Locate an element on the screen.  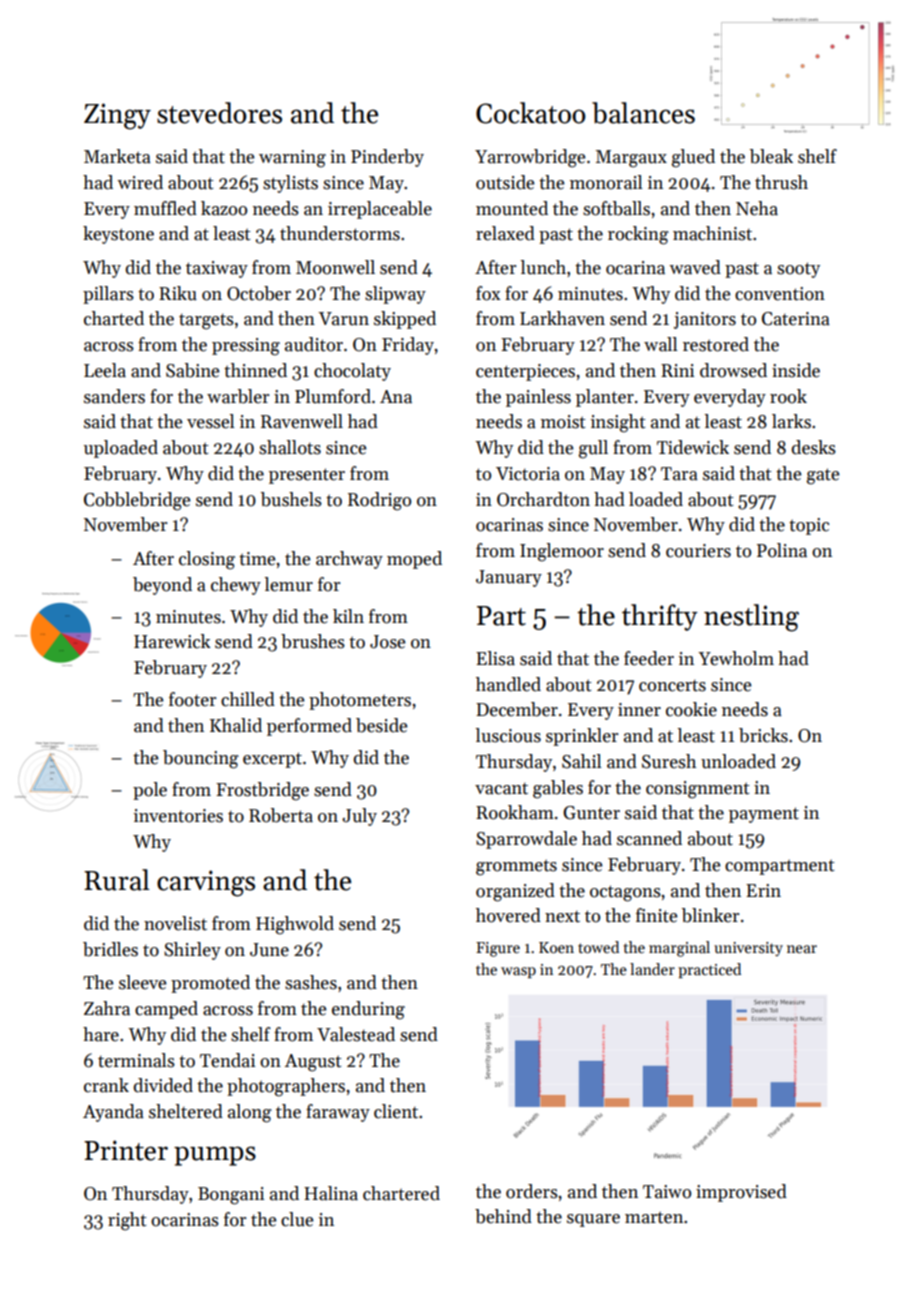
Rodrigo is located at coordinates (379, 501).
